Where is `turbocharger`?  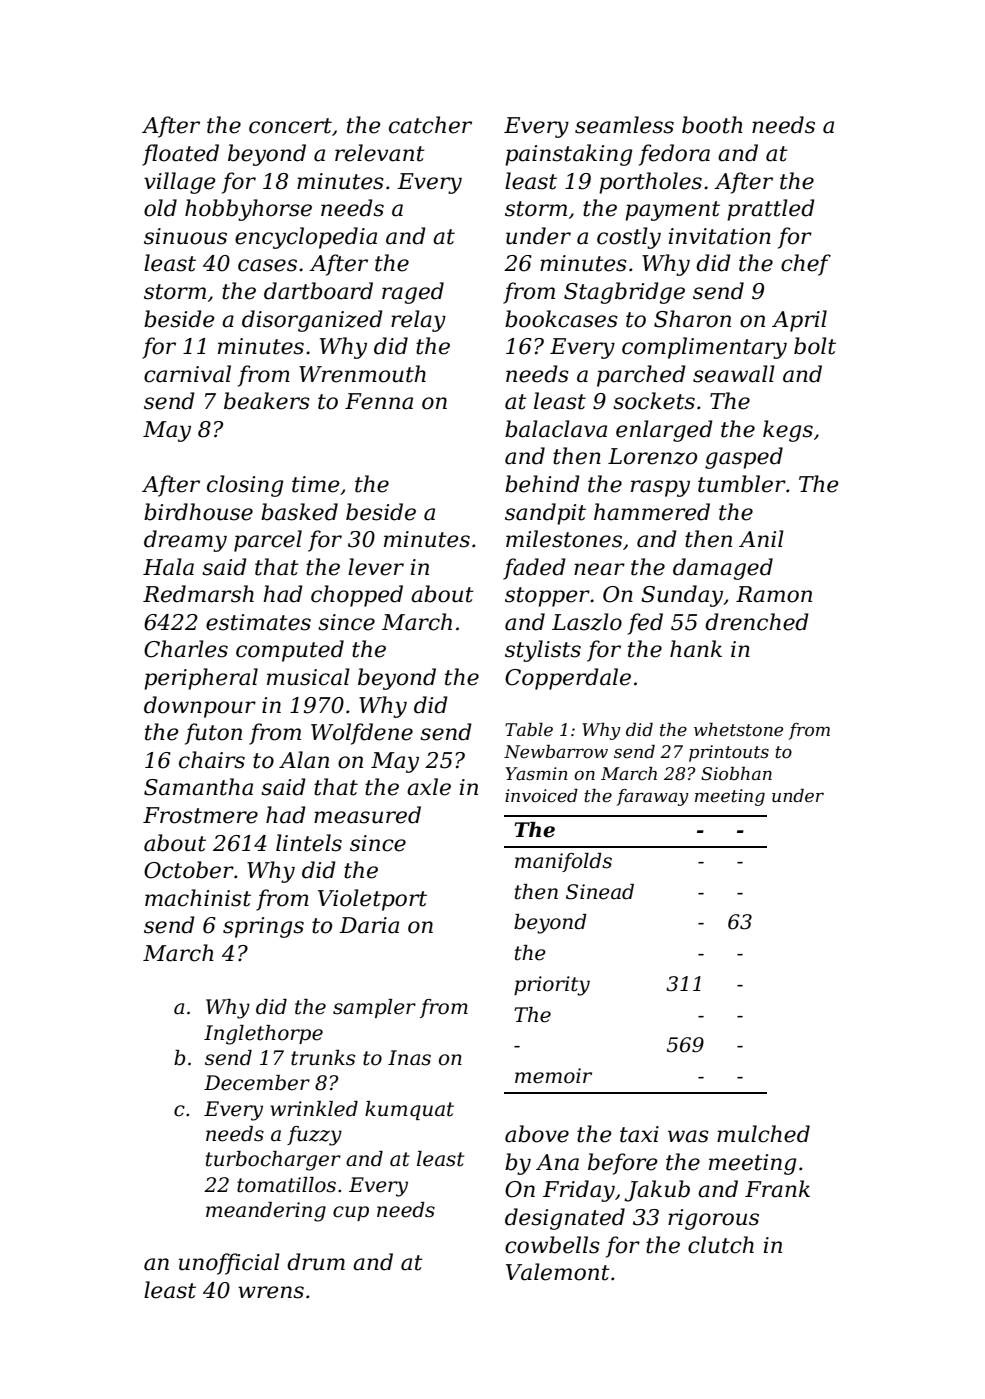
turbocharger is located at coordinates (273, 1161).
